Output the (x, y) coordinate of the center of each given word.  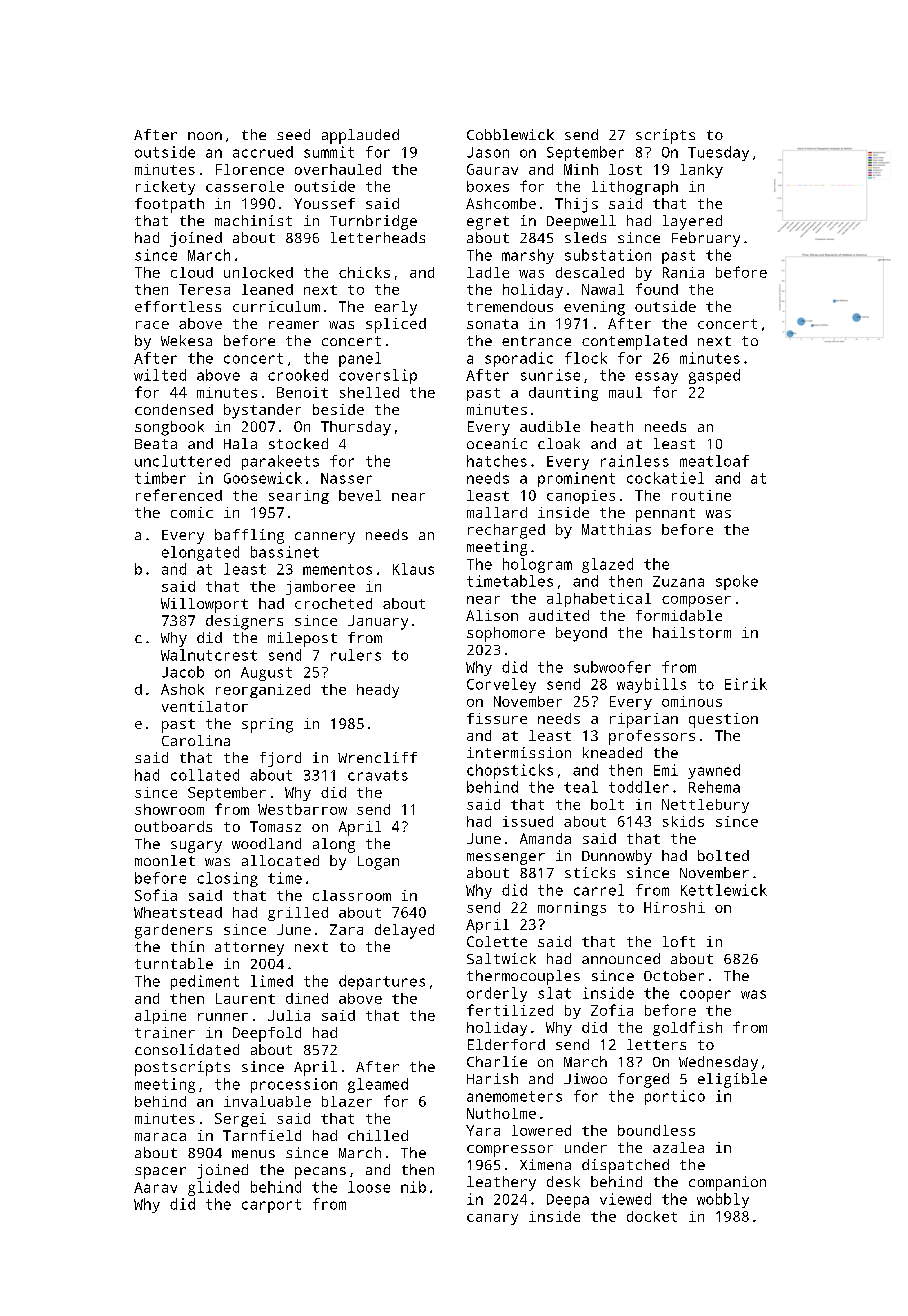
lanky (701, 171)
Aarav (155, 1187)
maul (625, 392)
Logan (378, 863)
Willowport (204, 605)
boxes (488, 186)
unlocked (258, 272)
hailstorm (692, 632)
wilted (160, 375)
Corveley (501, 685)
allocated (280, 860)
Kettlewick (724, 890)
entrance (536, 341)
